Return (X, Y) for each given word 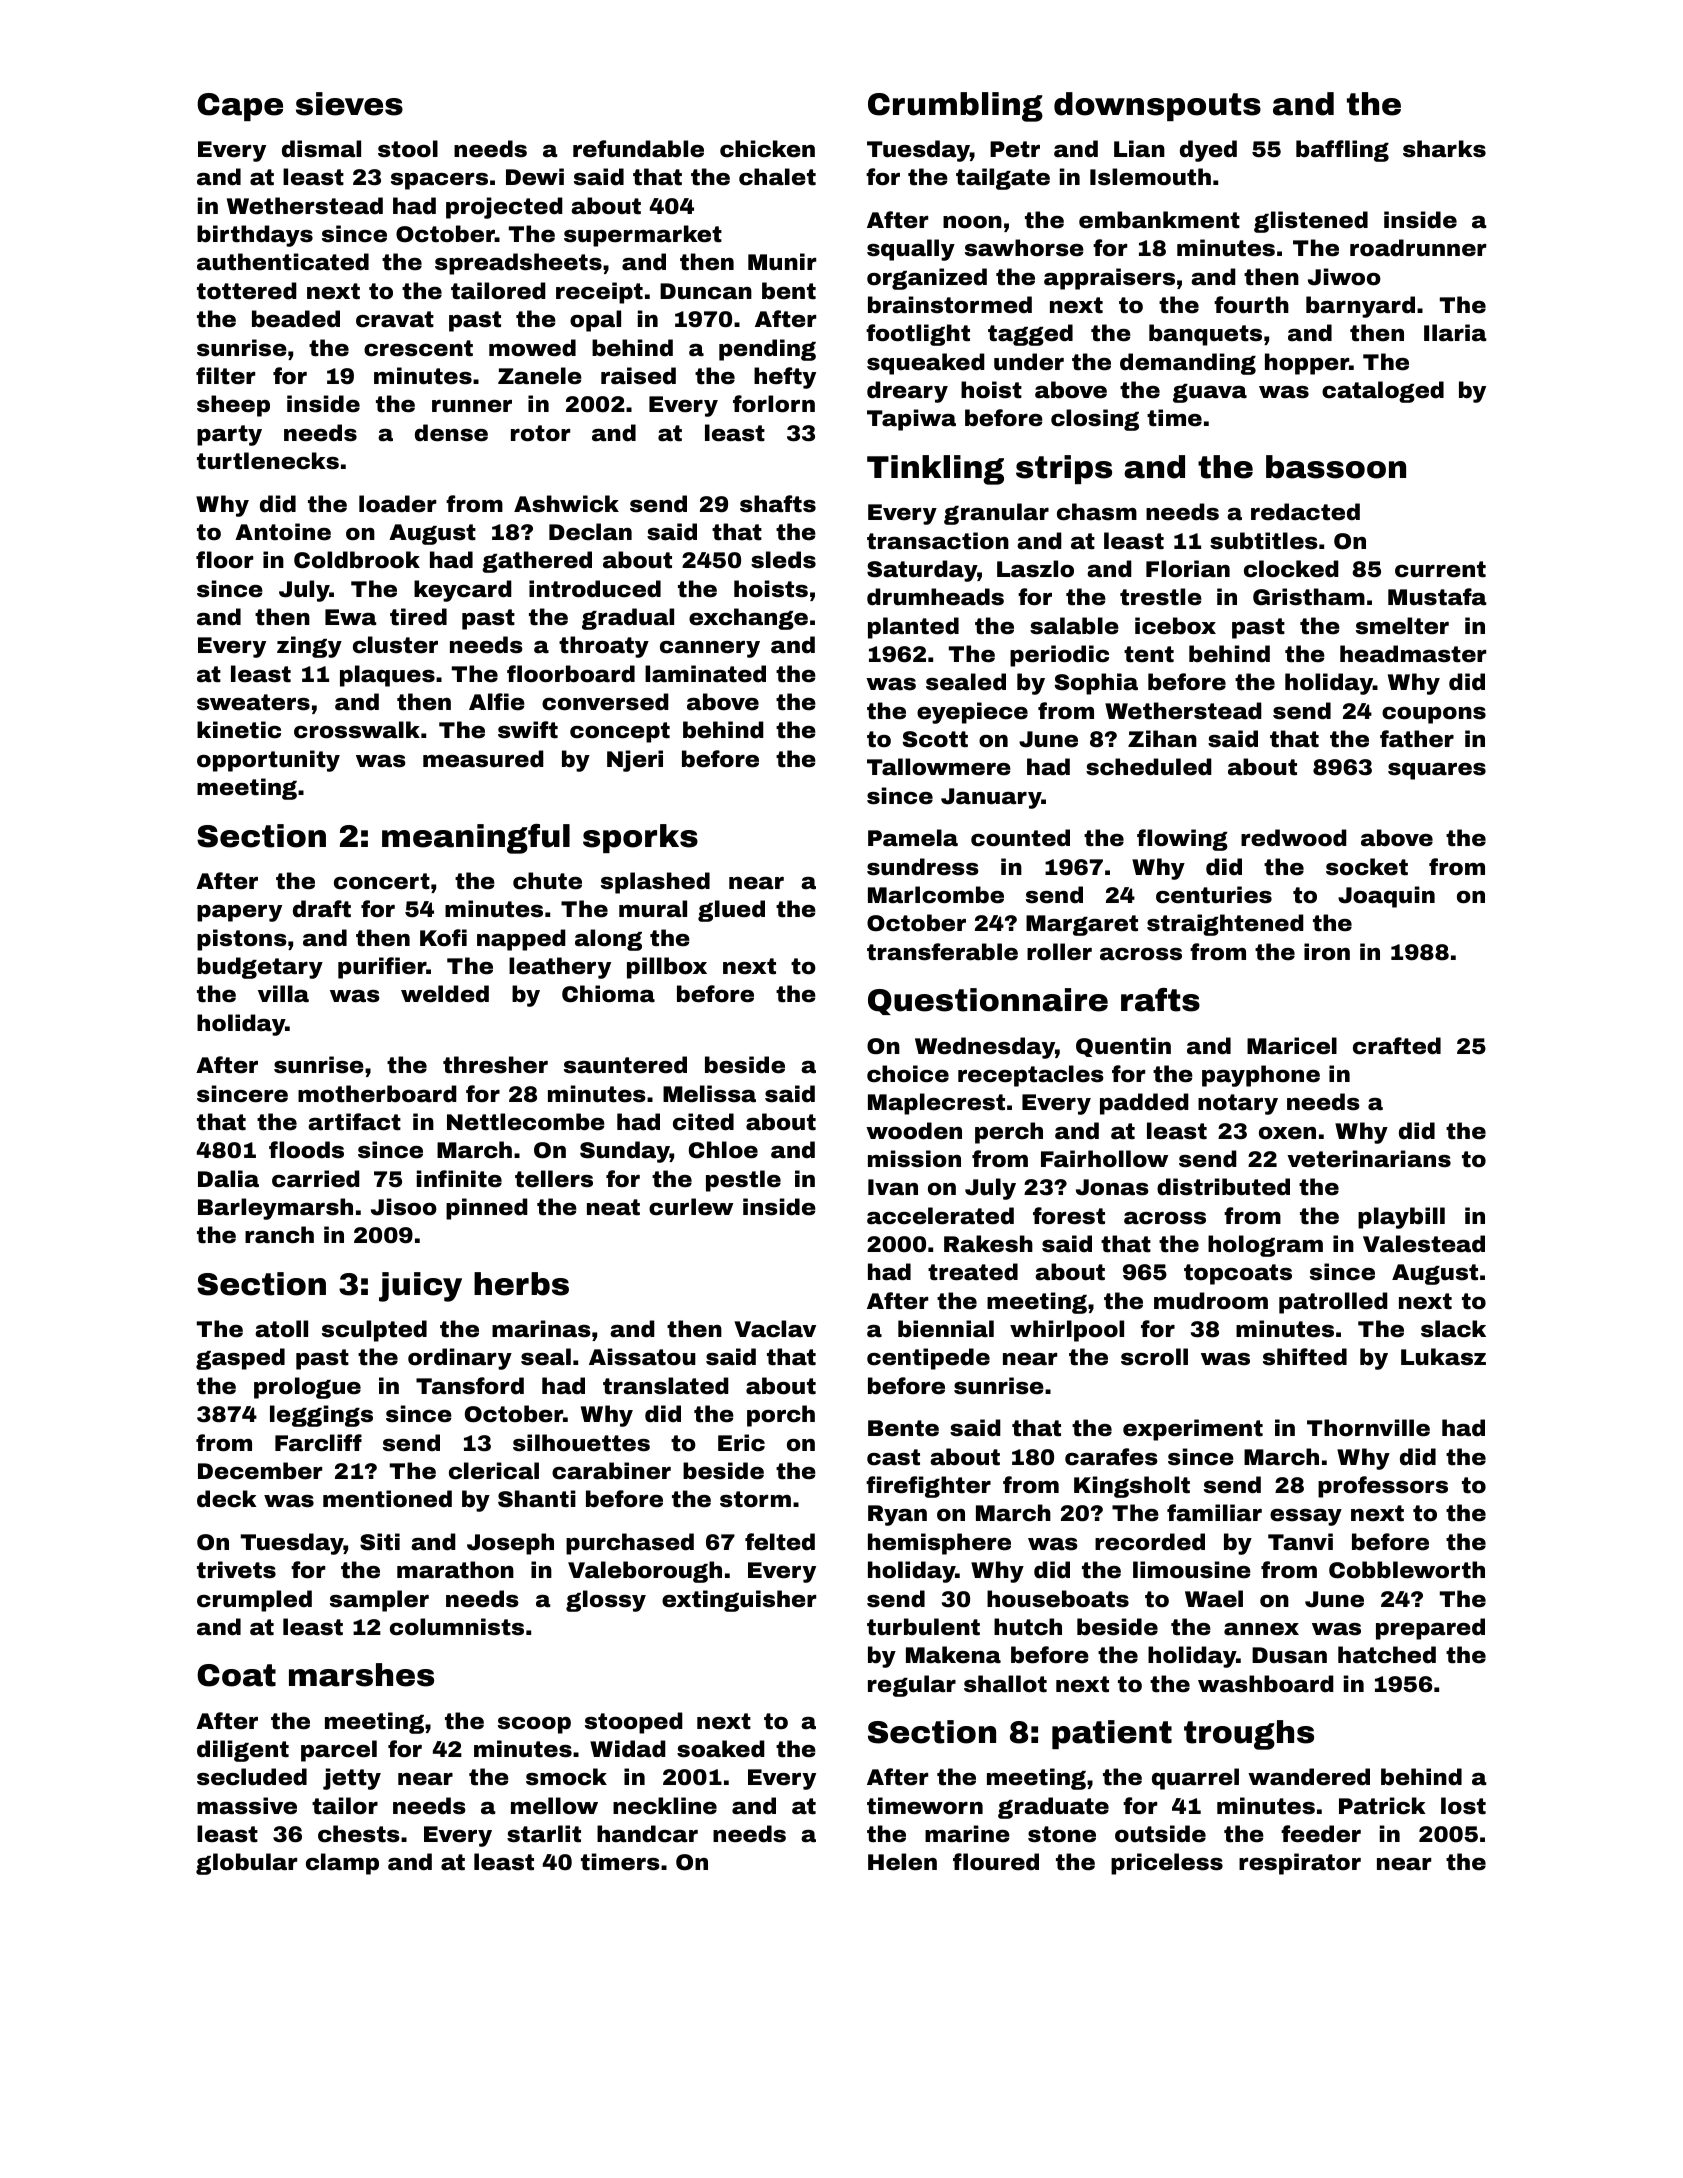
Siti (380, 1542)
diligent (243, 1751)
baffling (1342, 151)
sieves (349, 104)
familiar (1214, 1513)
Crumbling (955, 107)
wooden (914, 1131)
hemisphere (939, 1544)
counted (1020, 838)
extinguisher (739, 1601)
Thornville (1368, 1428)
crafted (1397, 1046)
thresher (495, 1065)
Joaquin (1386, 897)
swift (528, 730)
